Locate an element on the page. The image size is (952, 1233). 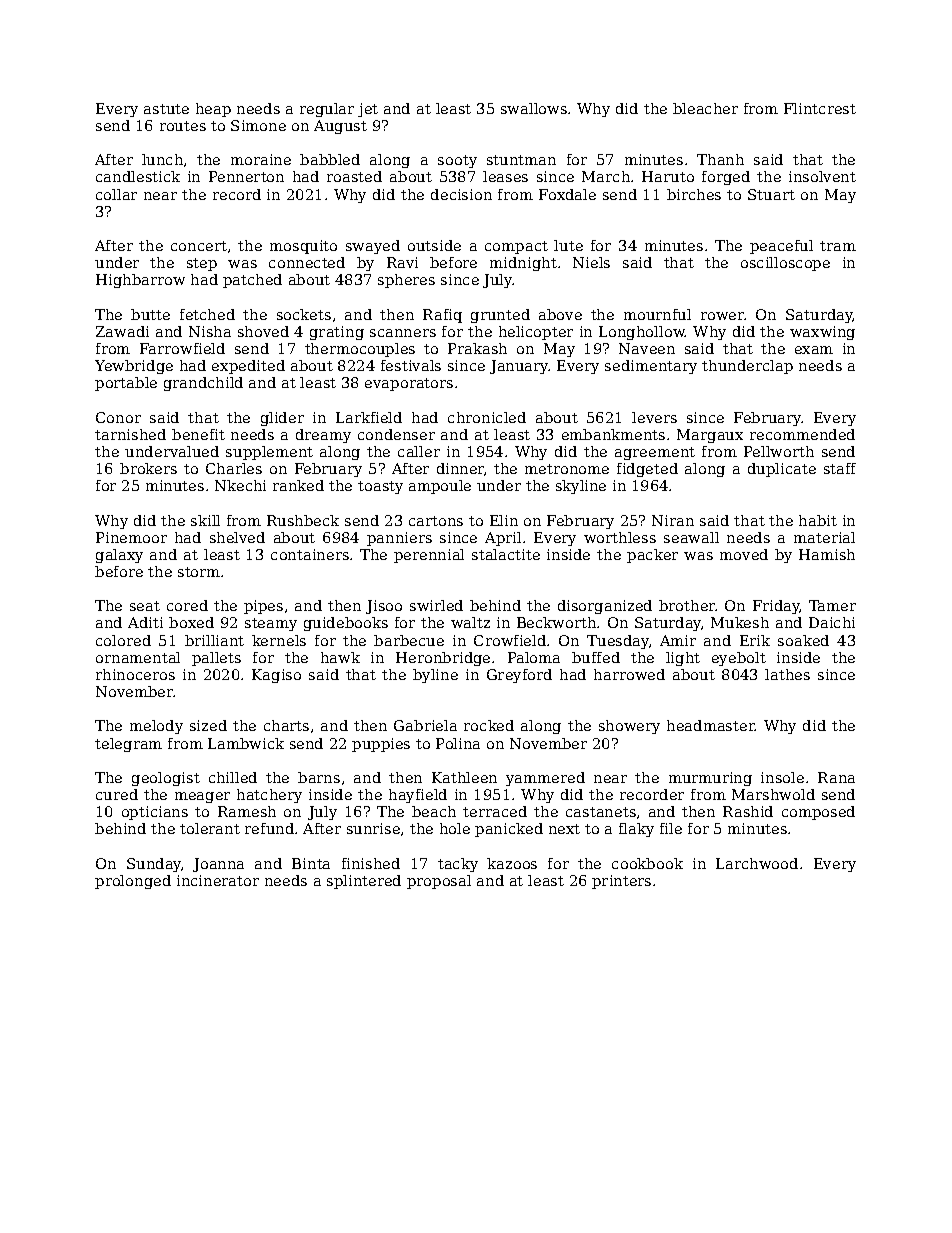
packer is located at coordinates (652, 556).
